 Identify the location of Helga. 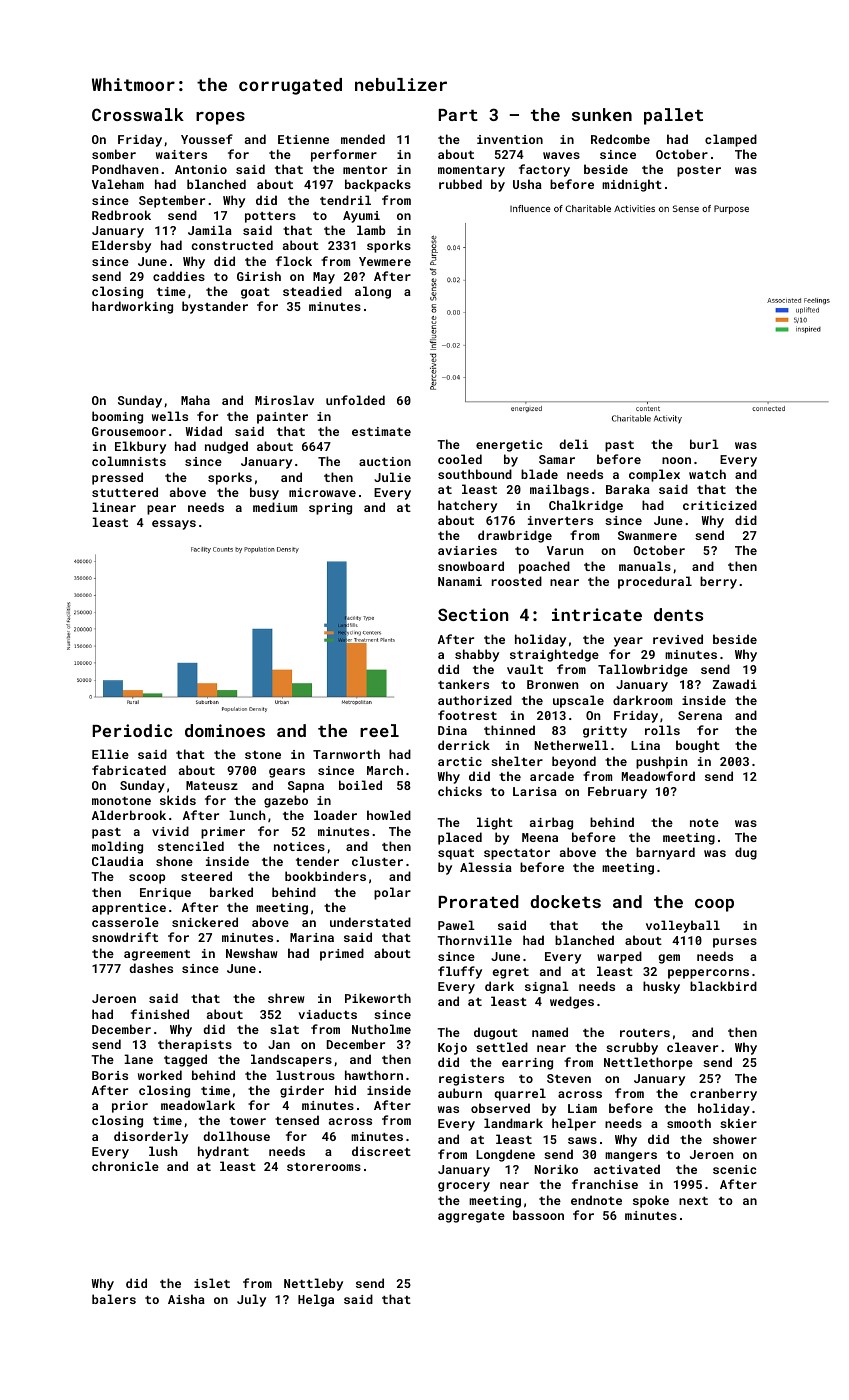
(316, 1300).
